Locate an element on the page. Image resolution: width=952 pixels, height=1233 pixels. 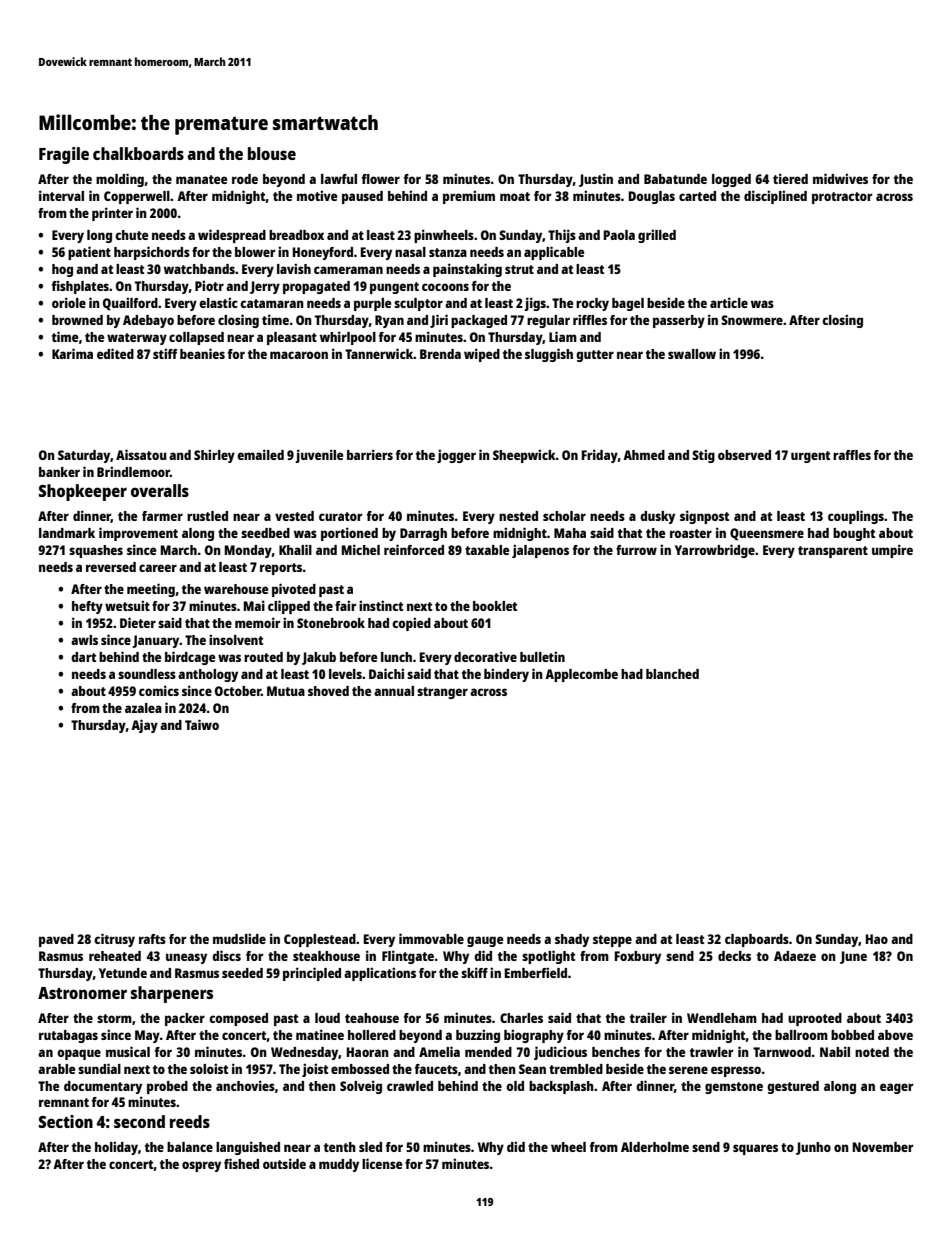
routed is located at coordinates (263, 657).
